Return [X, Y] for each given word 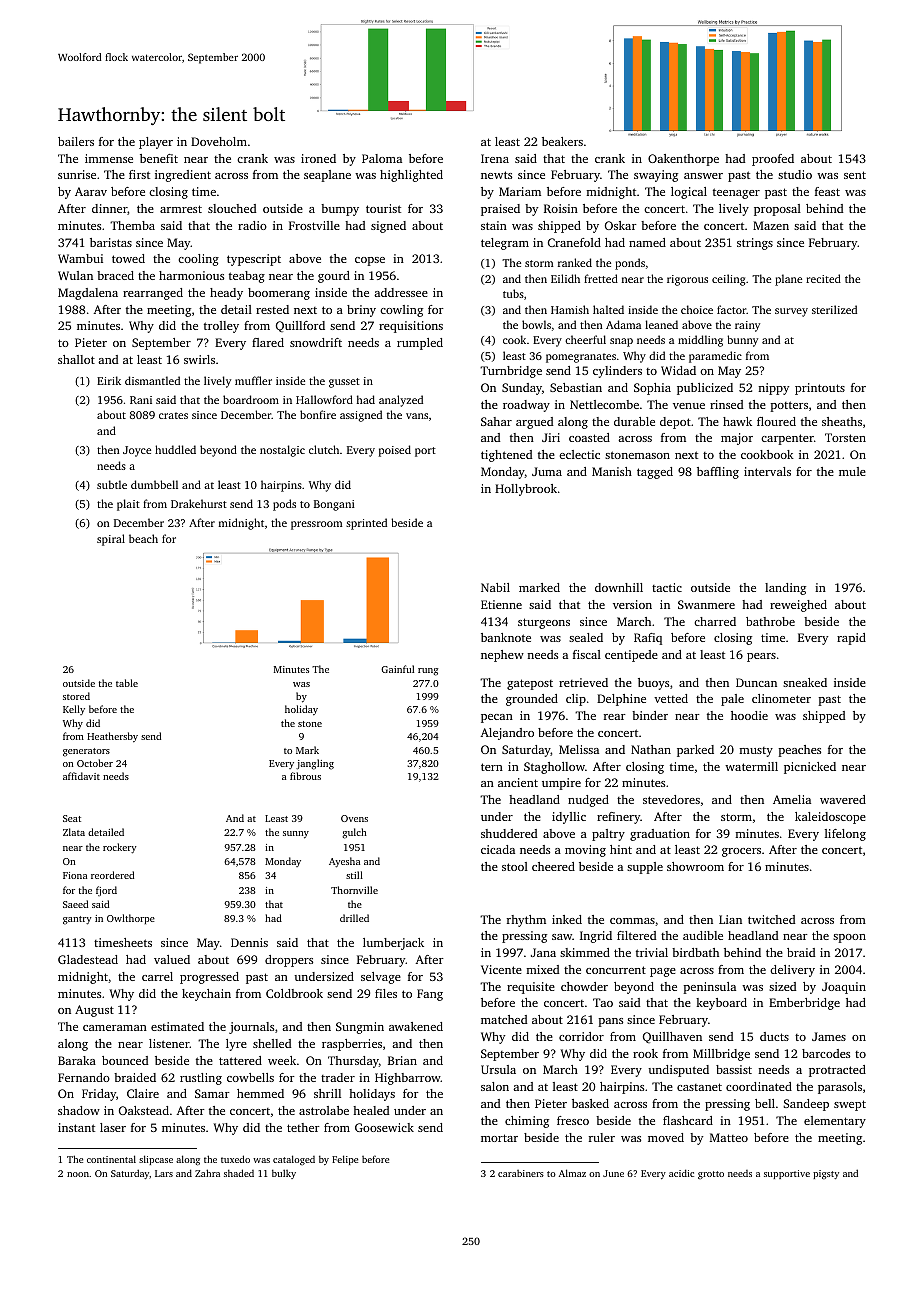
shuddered [509, 833]
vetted [671, 698]
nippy [773, 389]
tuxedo [235, 1159]
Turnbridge [511, 372]
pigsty [826, 1175]
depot [675, 423]
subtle [112, 484]
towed [128, 258]
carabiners [521, 1173]
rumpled [420, 344]
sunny [296, 835]
